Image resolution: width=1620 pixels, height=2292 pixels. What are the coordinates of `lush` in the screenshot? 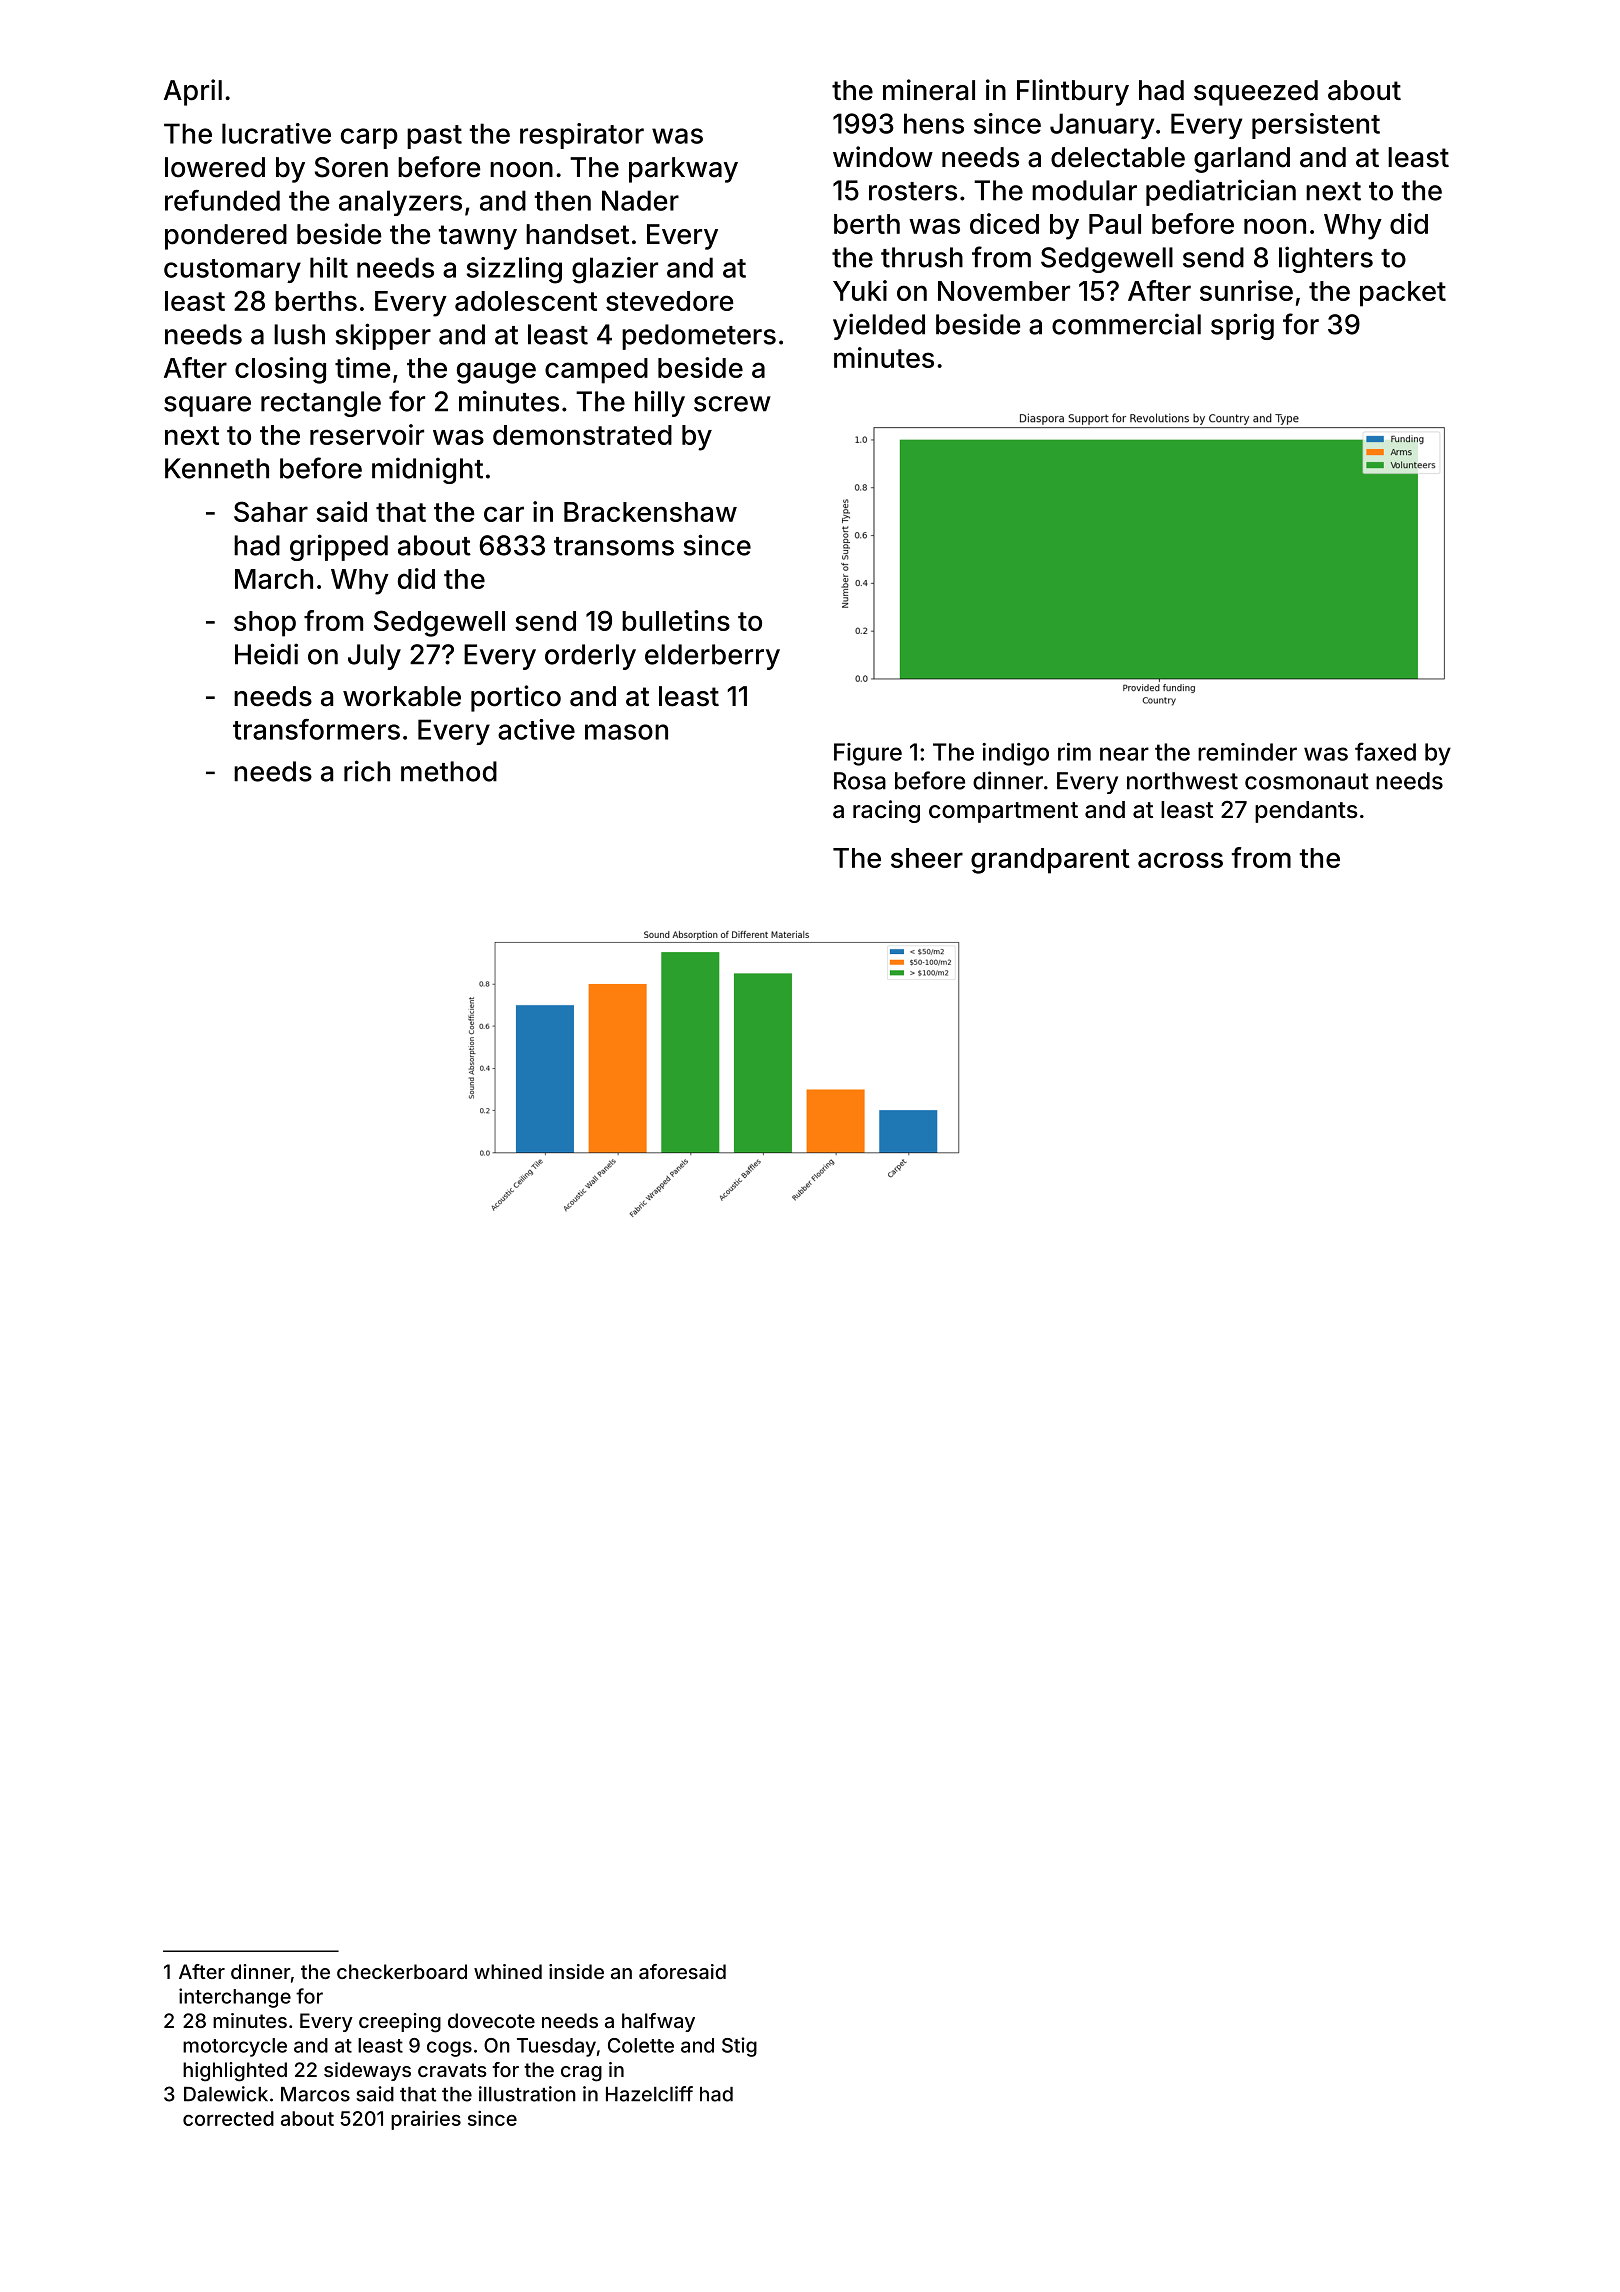 It's located at (299, 334).
